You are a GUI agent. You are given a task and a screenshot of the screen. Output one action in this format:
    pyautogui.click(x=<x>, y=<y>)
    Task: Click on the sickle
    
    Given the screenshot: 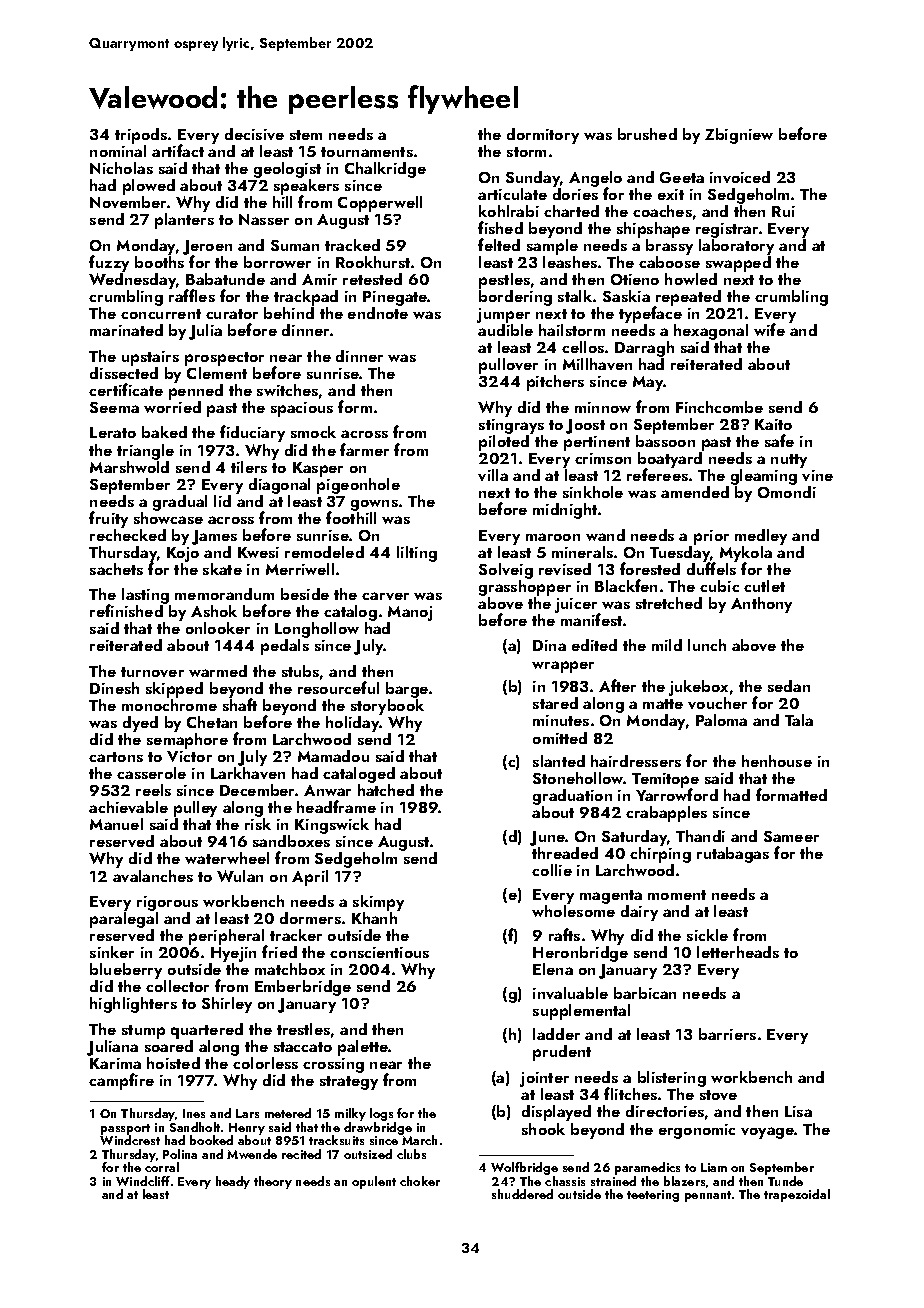 What is the action you would take?
    pyautogui.click(x=707, y=935)
